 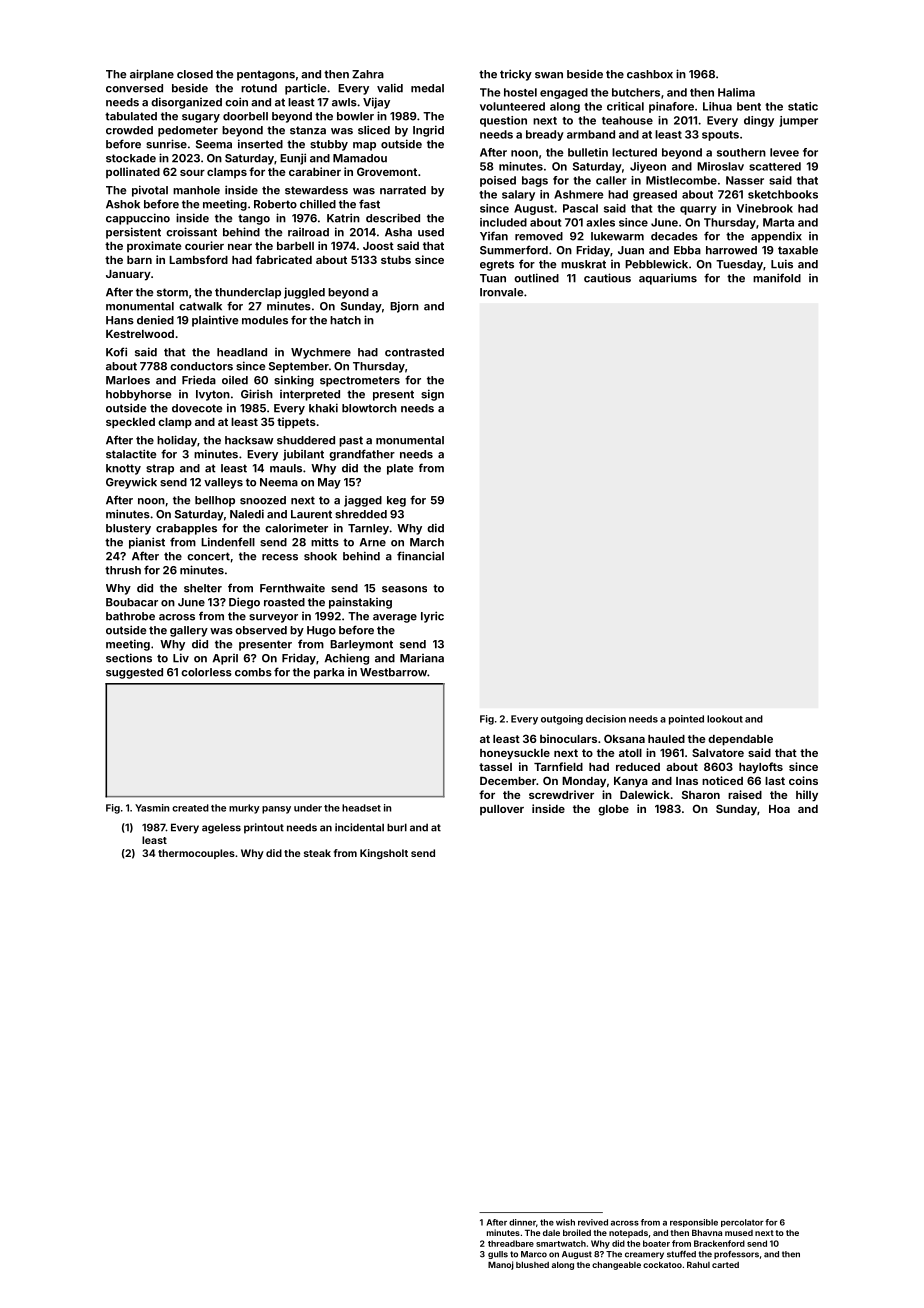 I want to click on Liv, so click(x=181, y=658).
